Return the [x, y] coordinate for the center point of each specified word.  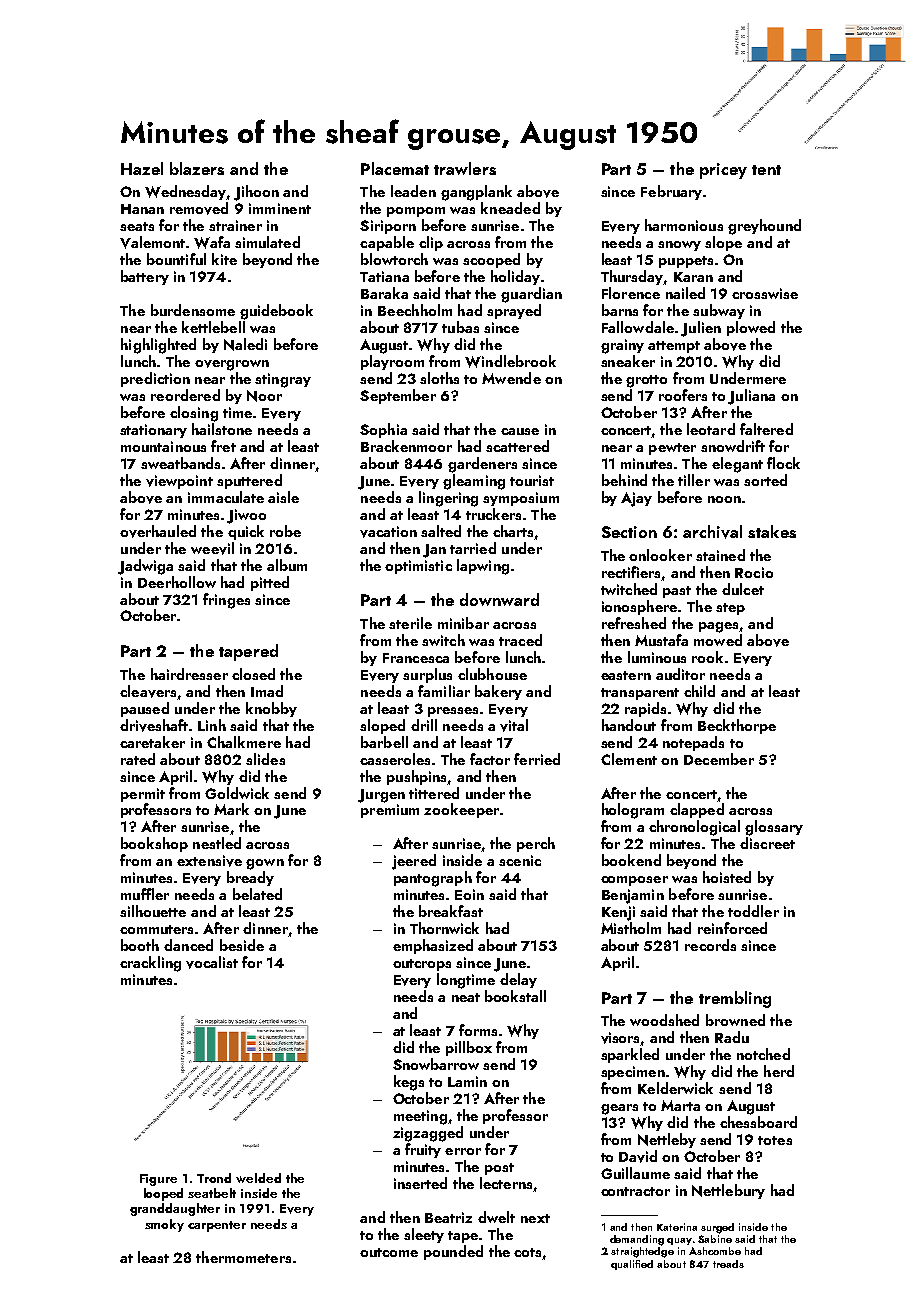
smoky [164, 1225]
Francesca [416, 658]
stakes [772, 531]
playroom [392, 362]
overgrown [232, 365]
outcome [389, 1252]
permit [143, 795]
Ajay [636, 499]
